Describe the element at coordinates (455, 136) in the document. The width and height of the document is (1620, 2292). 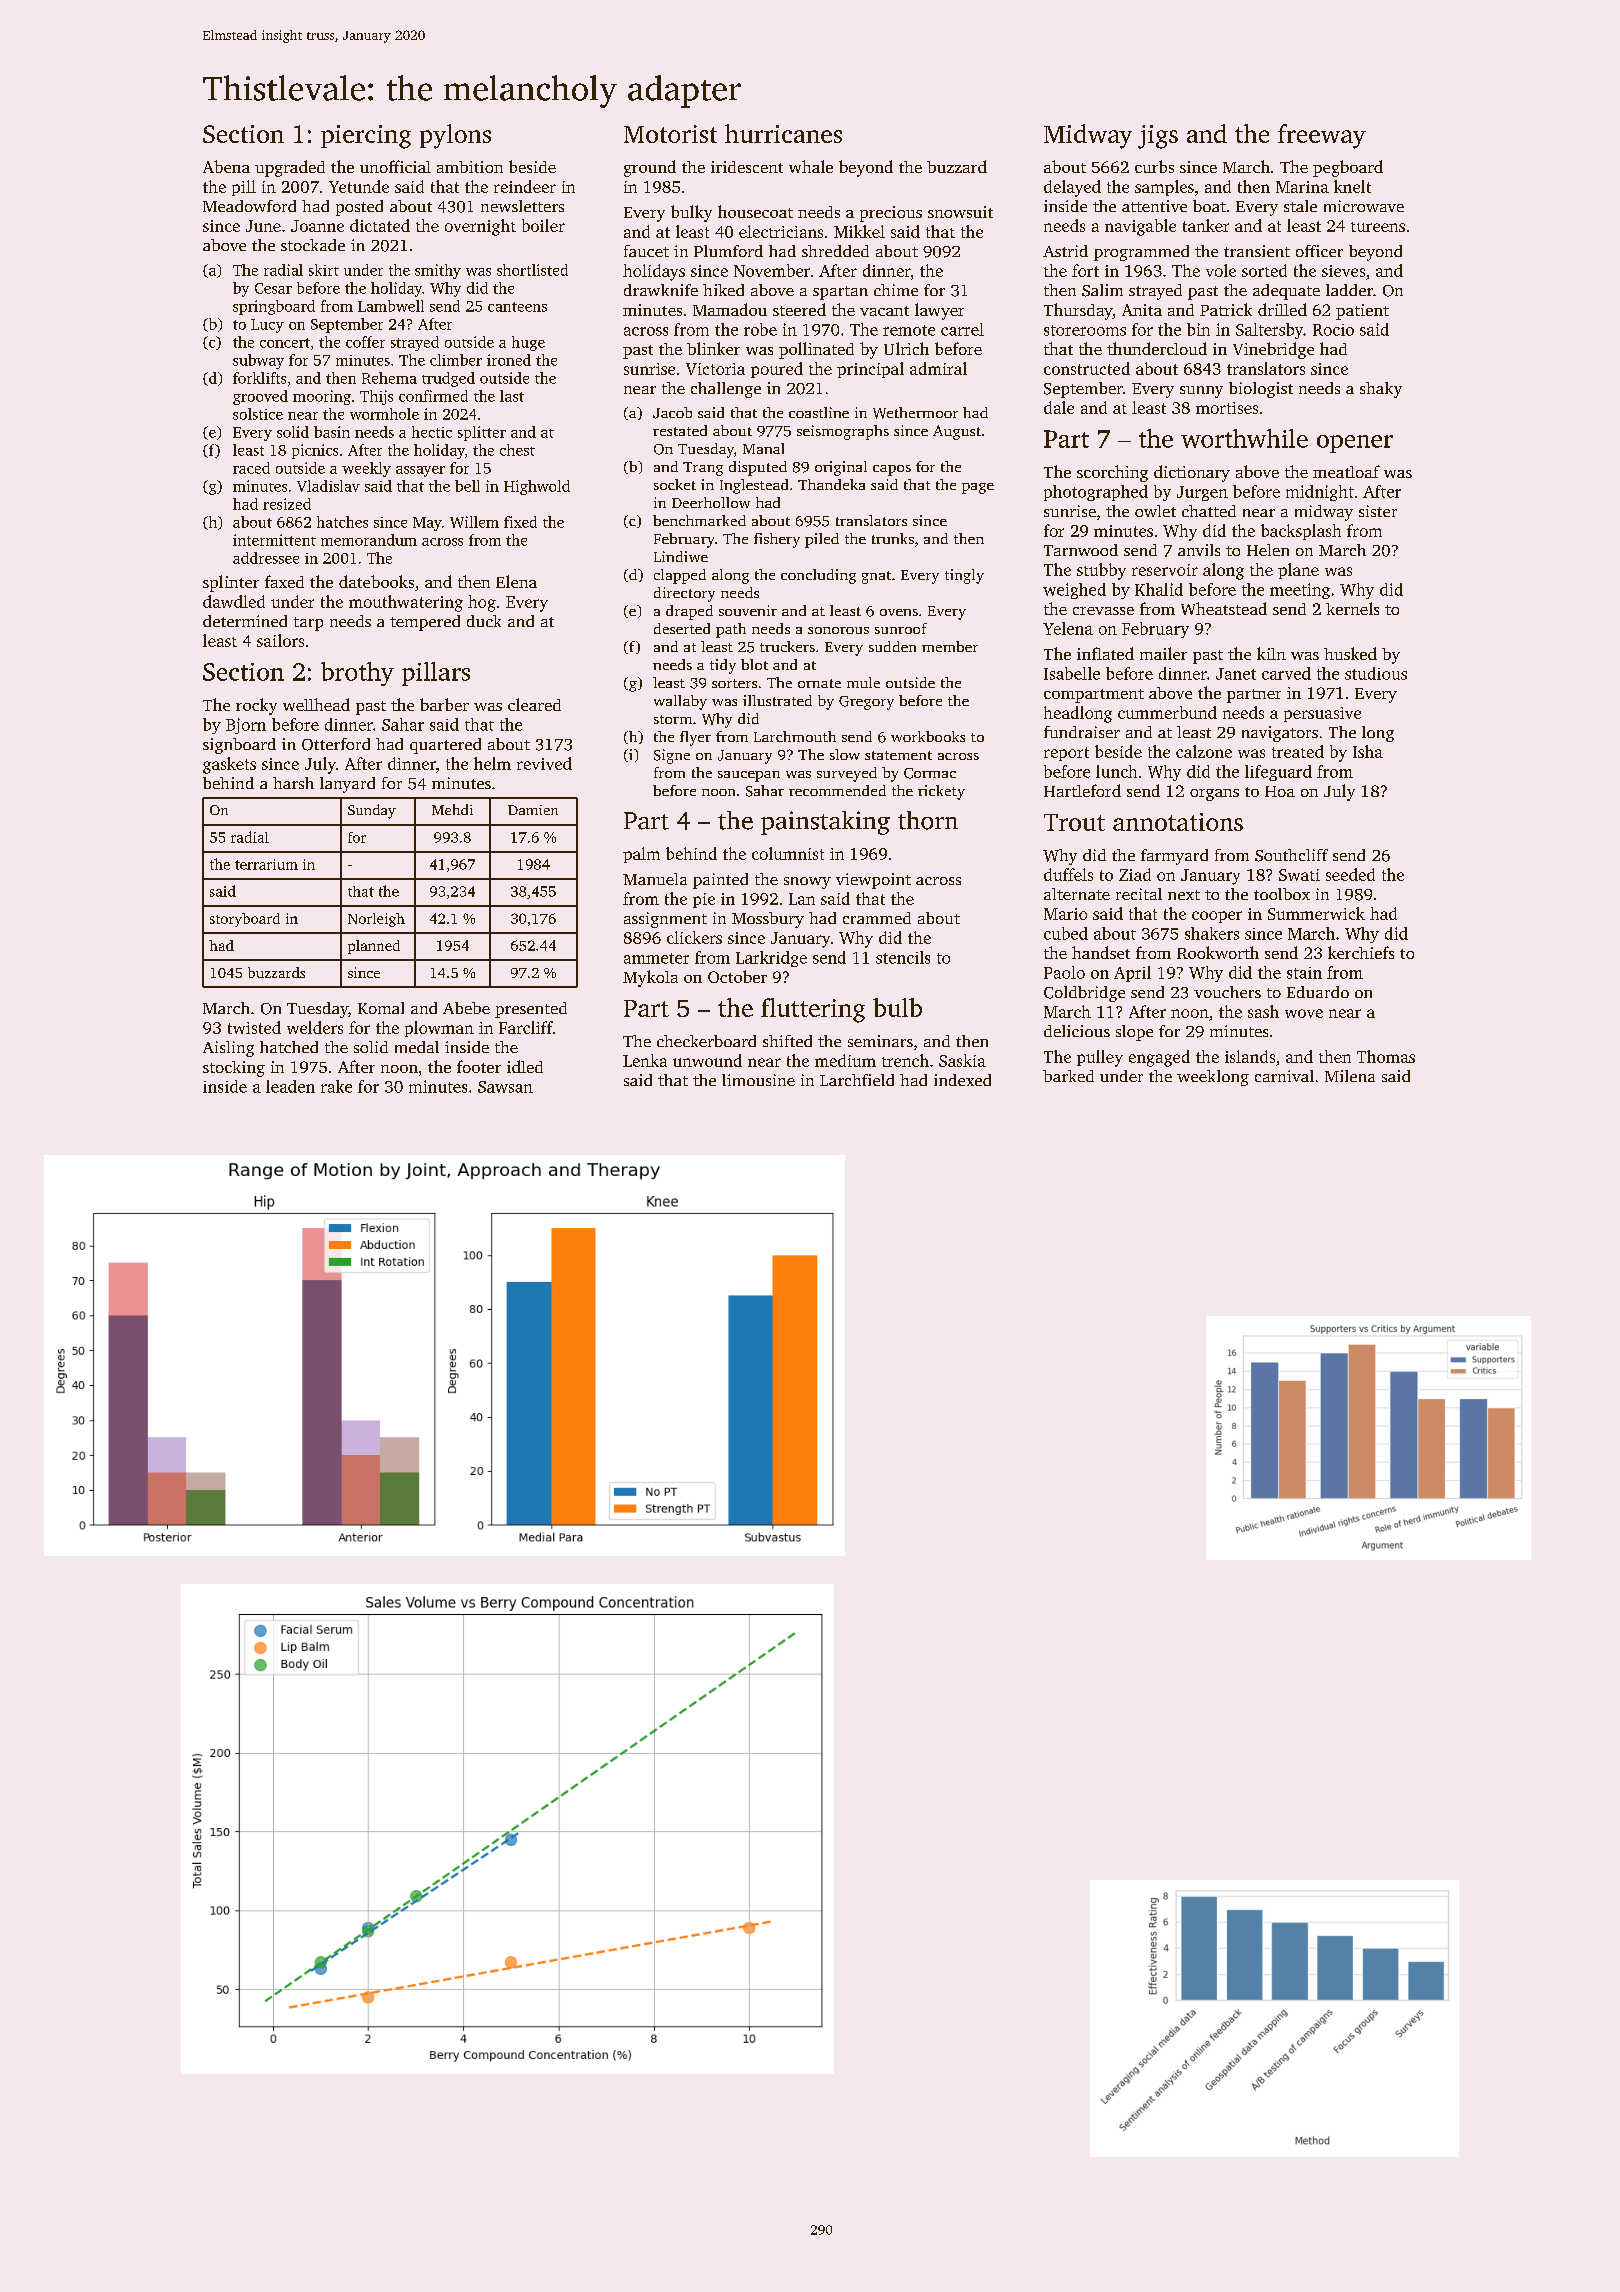
I see `pylons` at that location.
